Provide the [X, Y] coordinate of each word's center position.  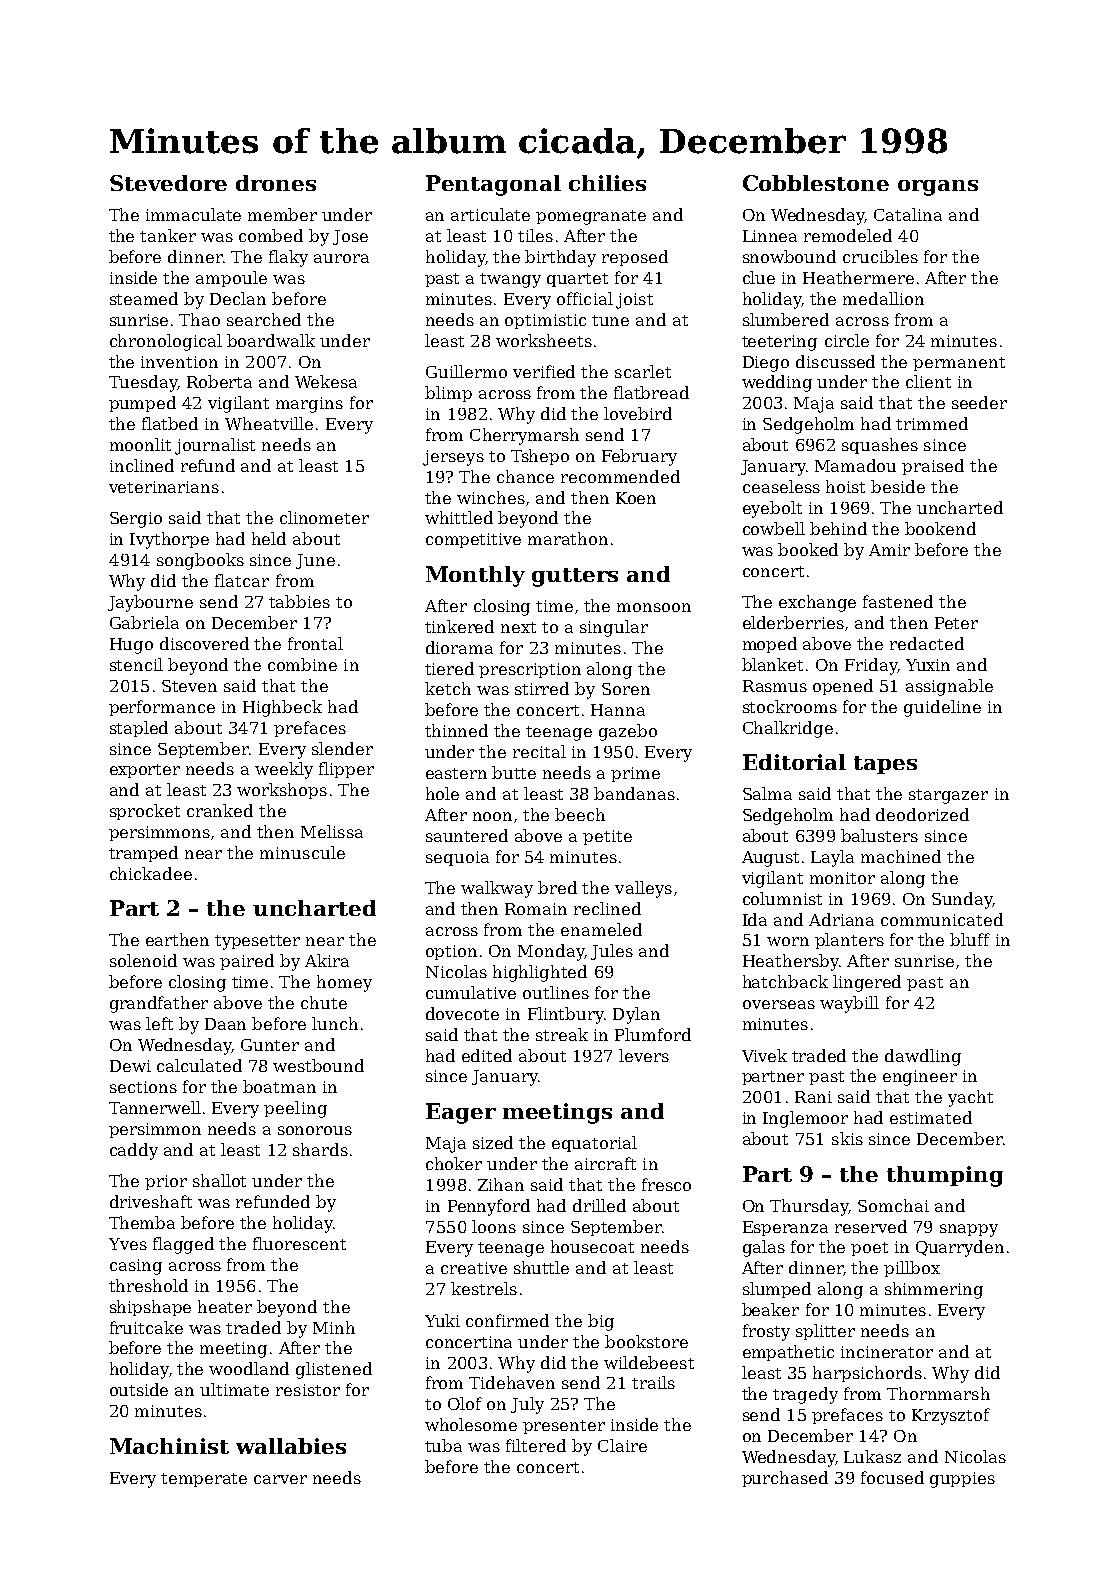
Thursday [809, 1207]
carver [280, 1479]
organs [938, 188]
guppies [962, 1480]
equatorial [594, 1144]
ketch [448, 688]
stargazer [948, 796]
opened [843, 687]
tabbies [299, 601]
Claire [622, 1445]
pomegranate [591, 217]
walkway [497, 889]
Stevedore [168, 183]
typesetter [257, 942]
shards [320, 1149]
